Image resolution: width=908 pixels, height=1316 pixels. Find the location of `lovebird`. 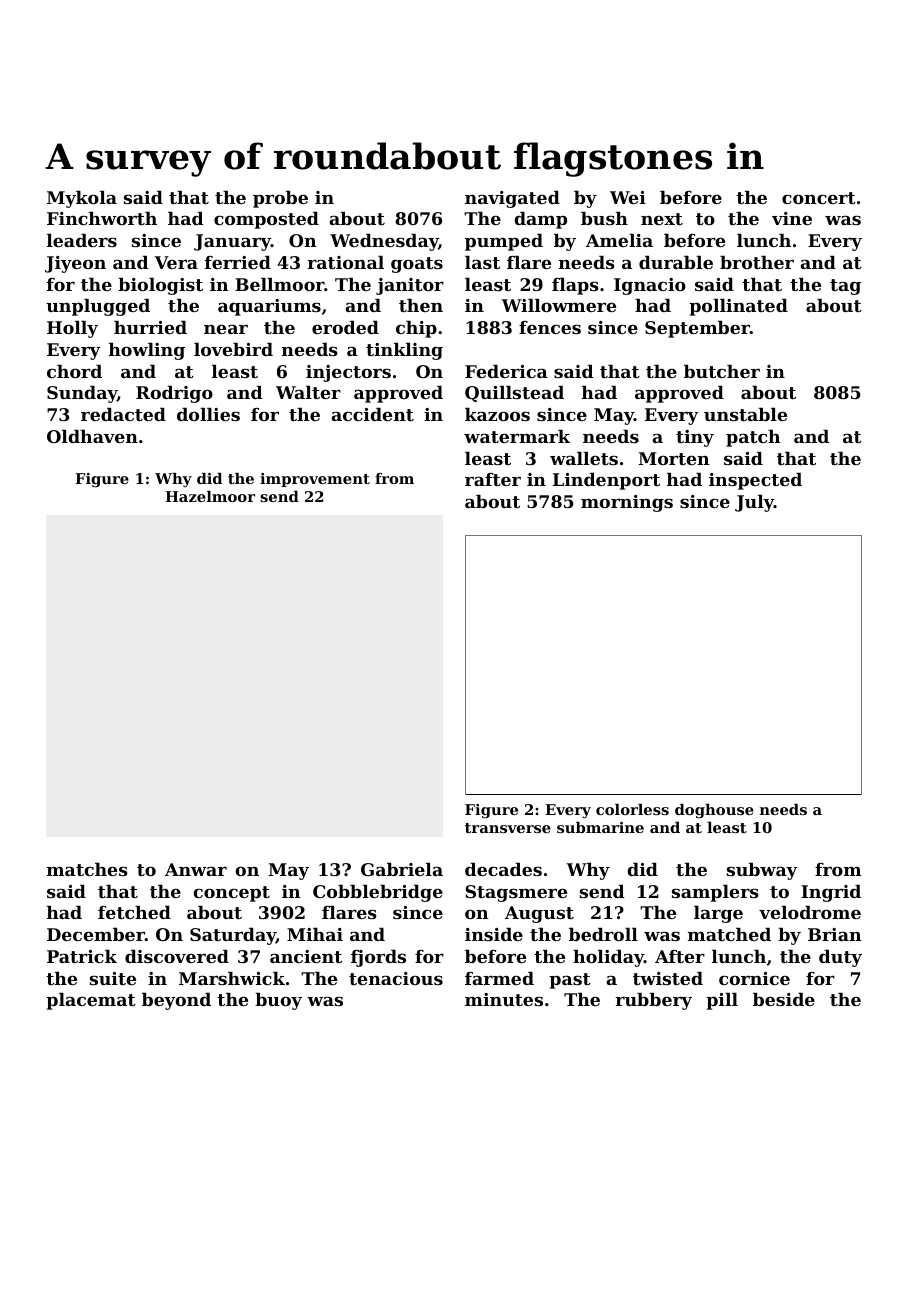

lovebird is located at coordinates (233, 349).
